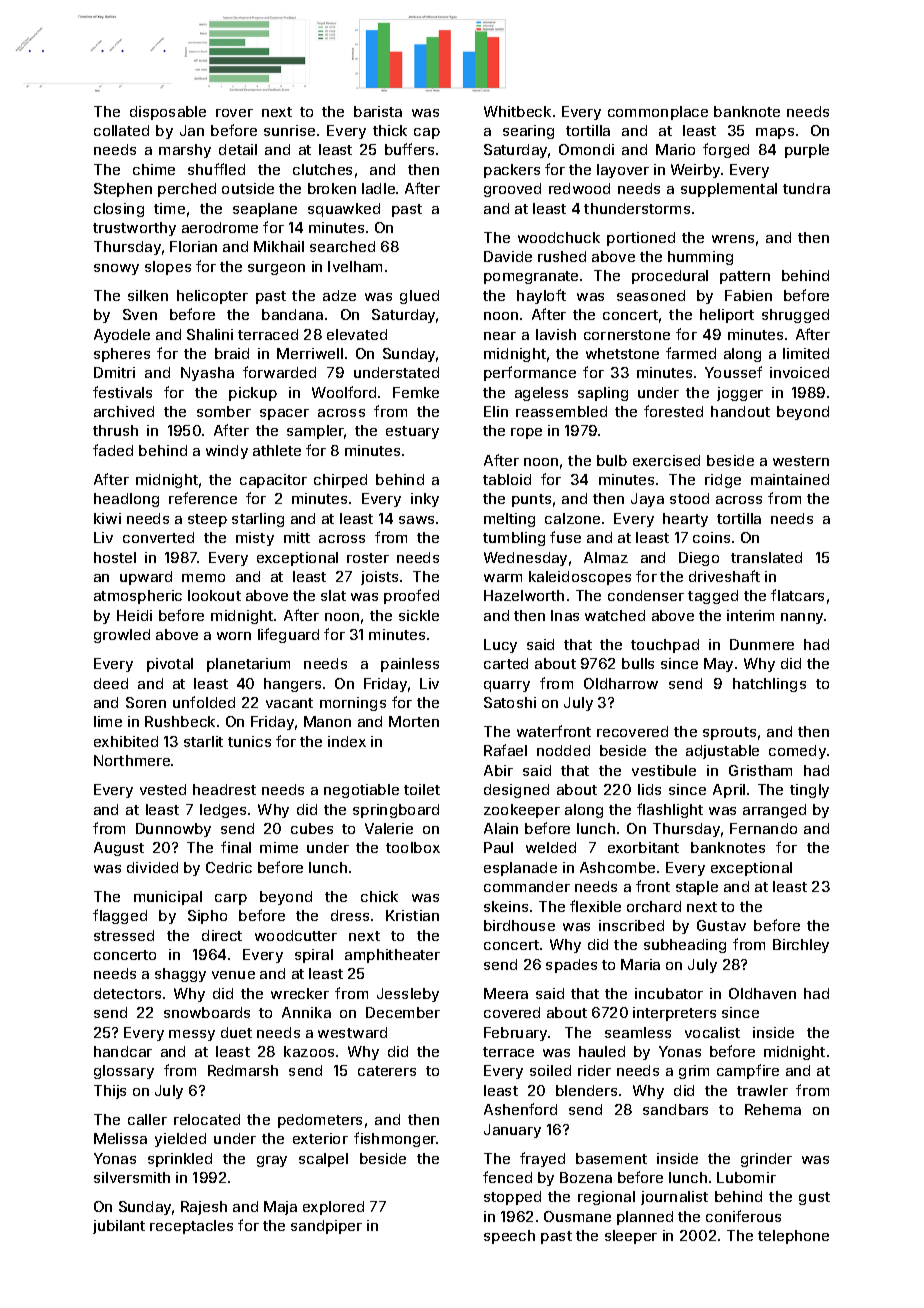  What do you see at coordinates (207, 1119) in the page?
I see `relocated` at bounding box center [207, 1119].
